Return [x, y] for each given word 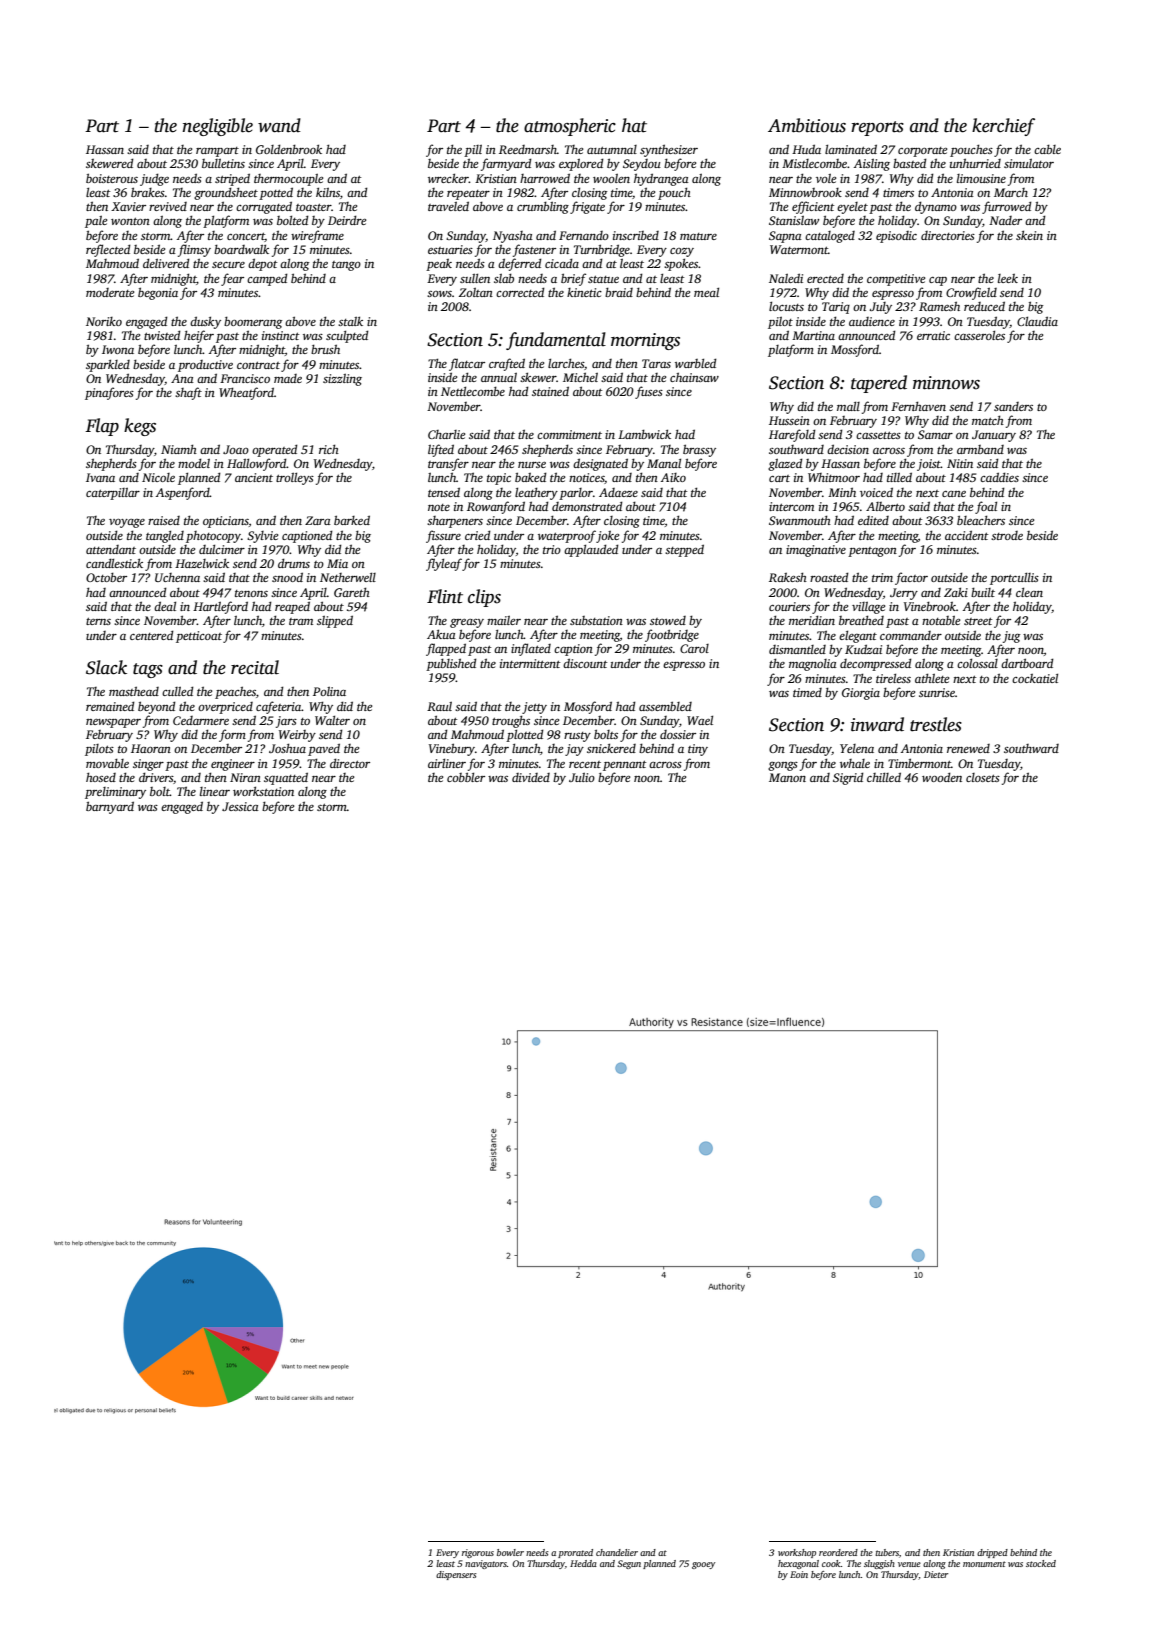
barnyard [110, 807]
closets [983, 777]
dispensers [456, 1575]
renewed [968, 748]
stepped [684, 550]
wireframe [317, 236]
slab [504, 278]
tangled [165, 536]
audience [872, 321]
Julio [582, 777]
